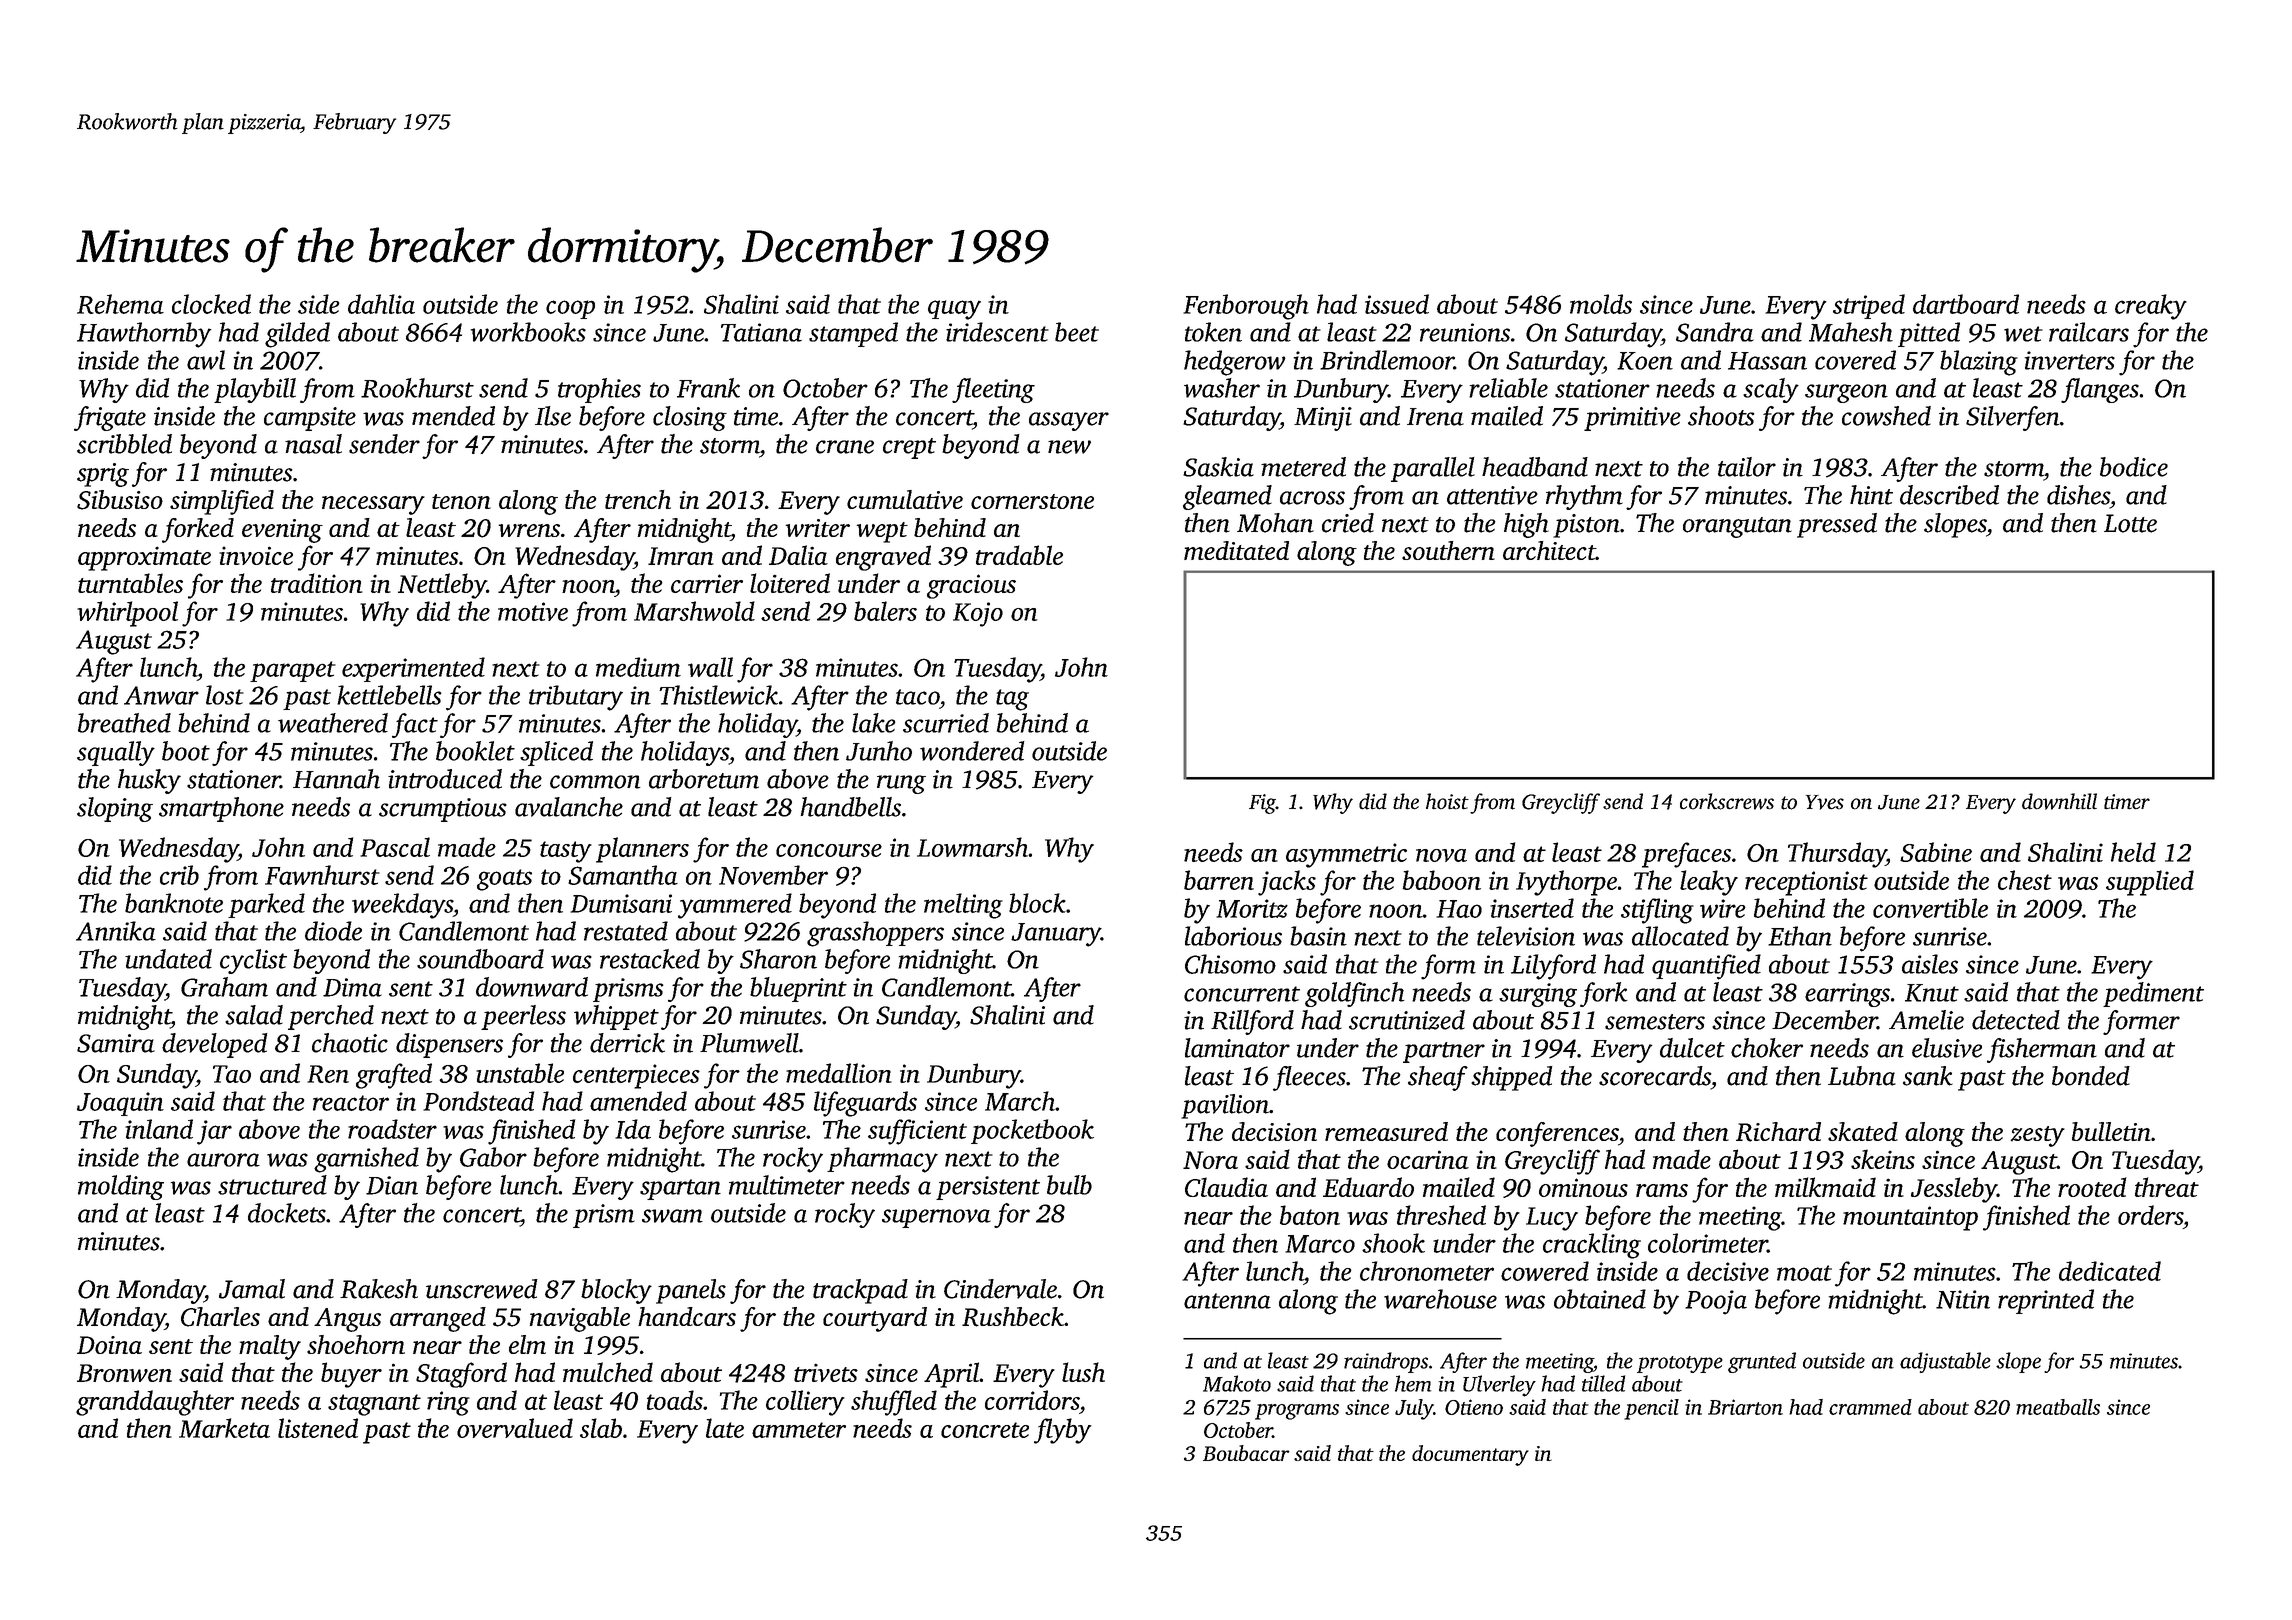  What do you see at coordinates (860, 1291) in the screenshot?
I see `trackpad` at bounding box center [860, 1291].
